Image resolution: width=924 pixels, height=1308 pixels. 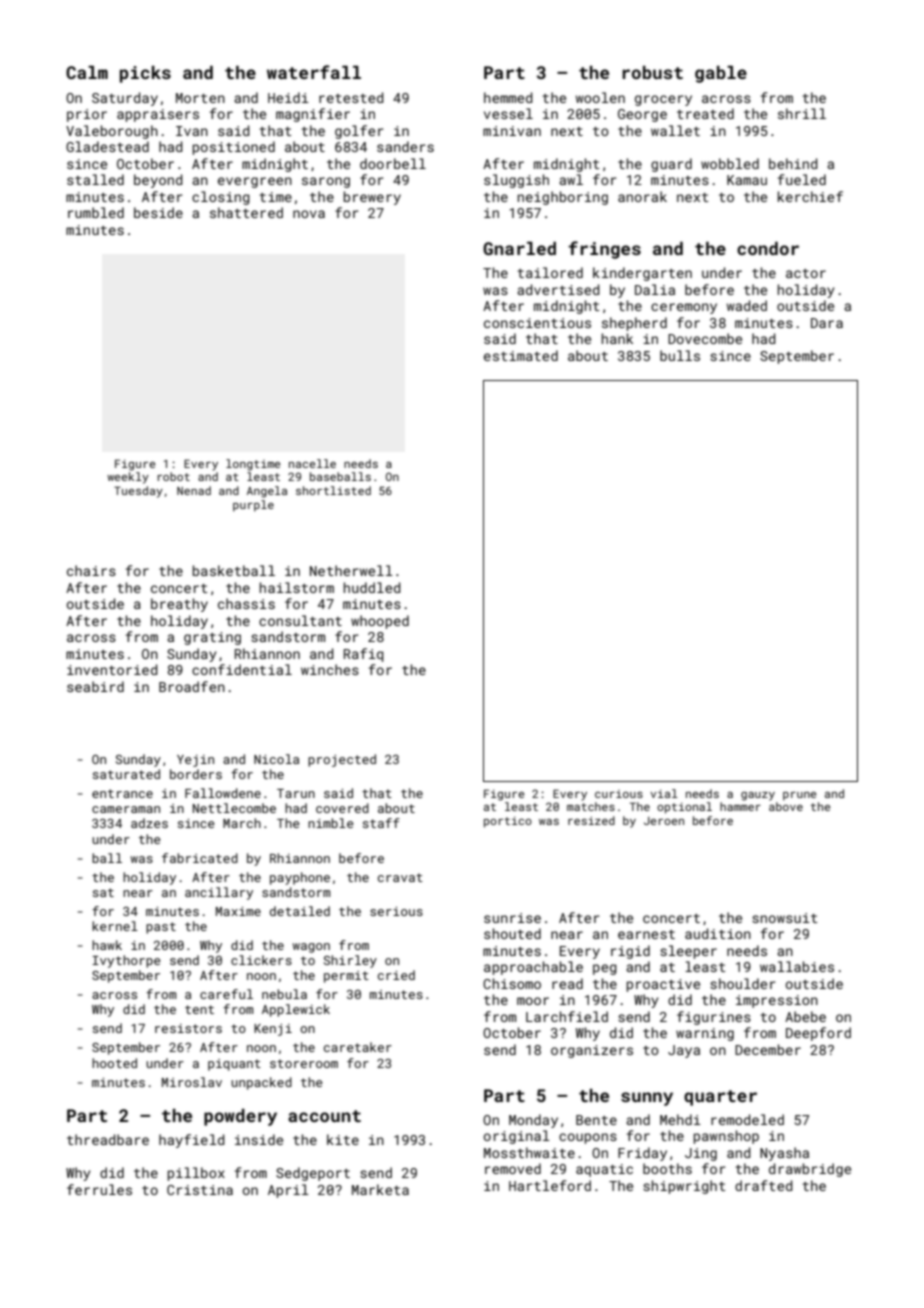 What do you see at coordinates (114, 1063) in the screenshot?
I see `hooted` at bounding box center [114, 1063].
